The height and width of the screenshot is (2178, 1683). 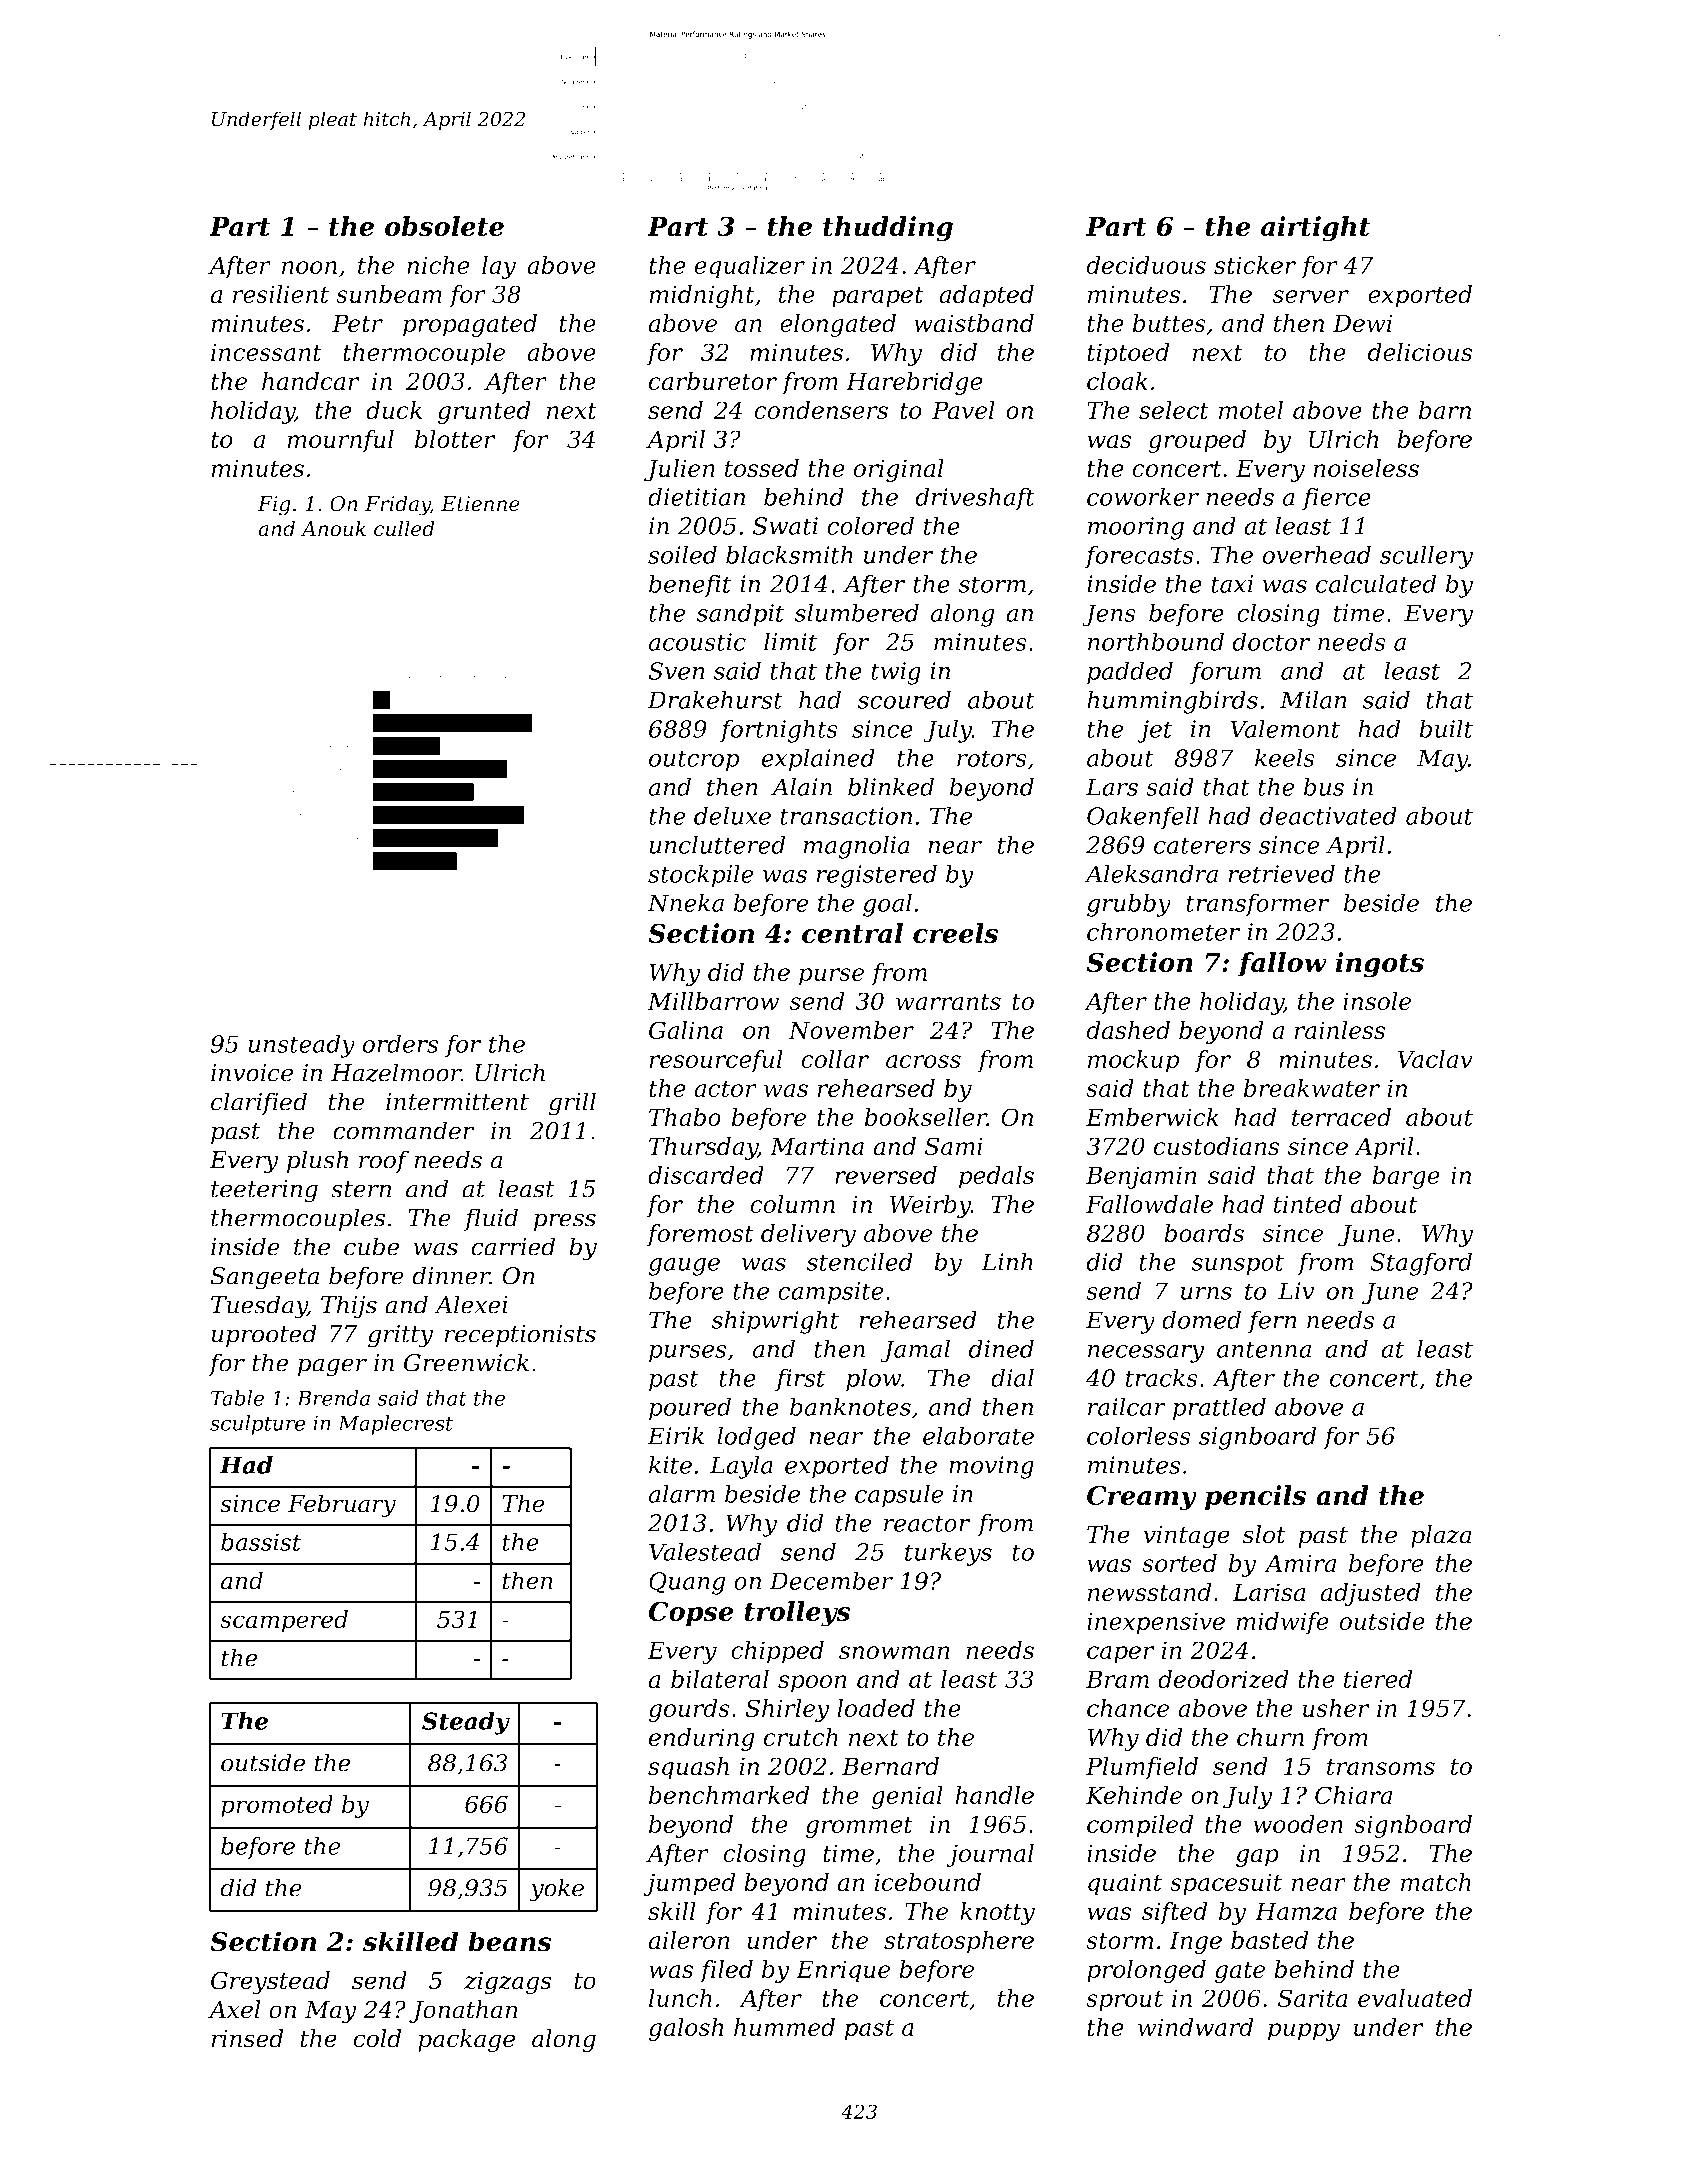 I want to click on sticker, so click(x=1255, y=265).
